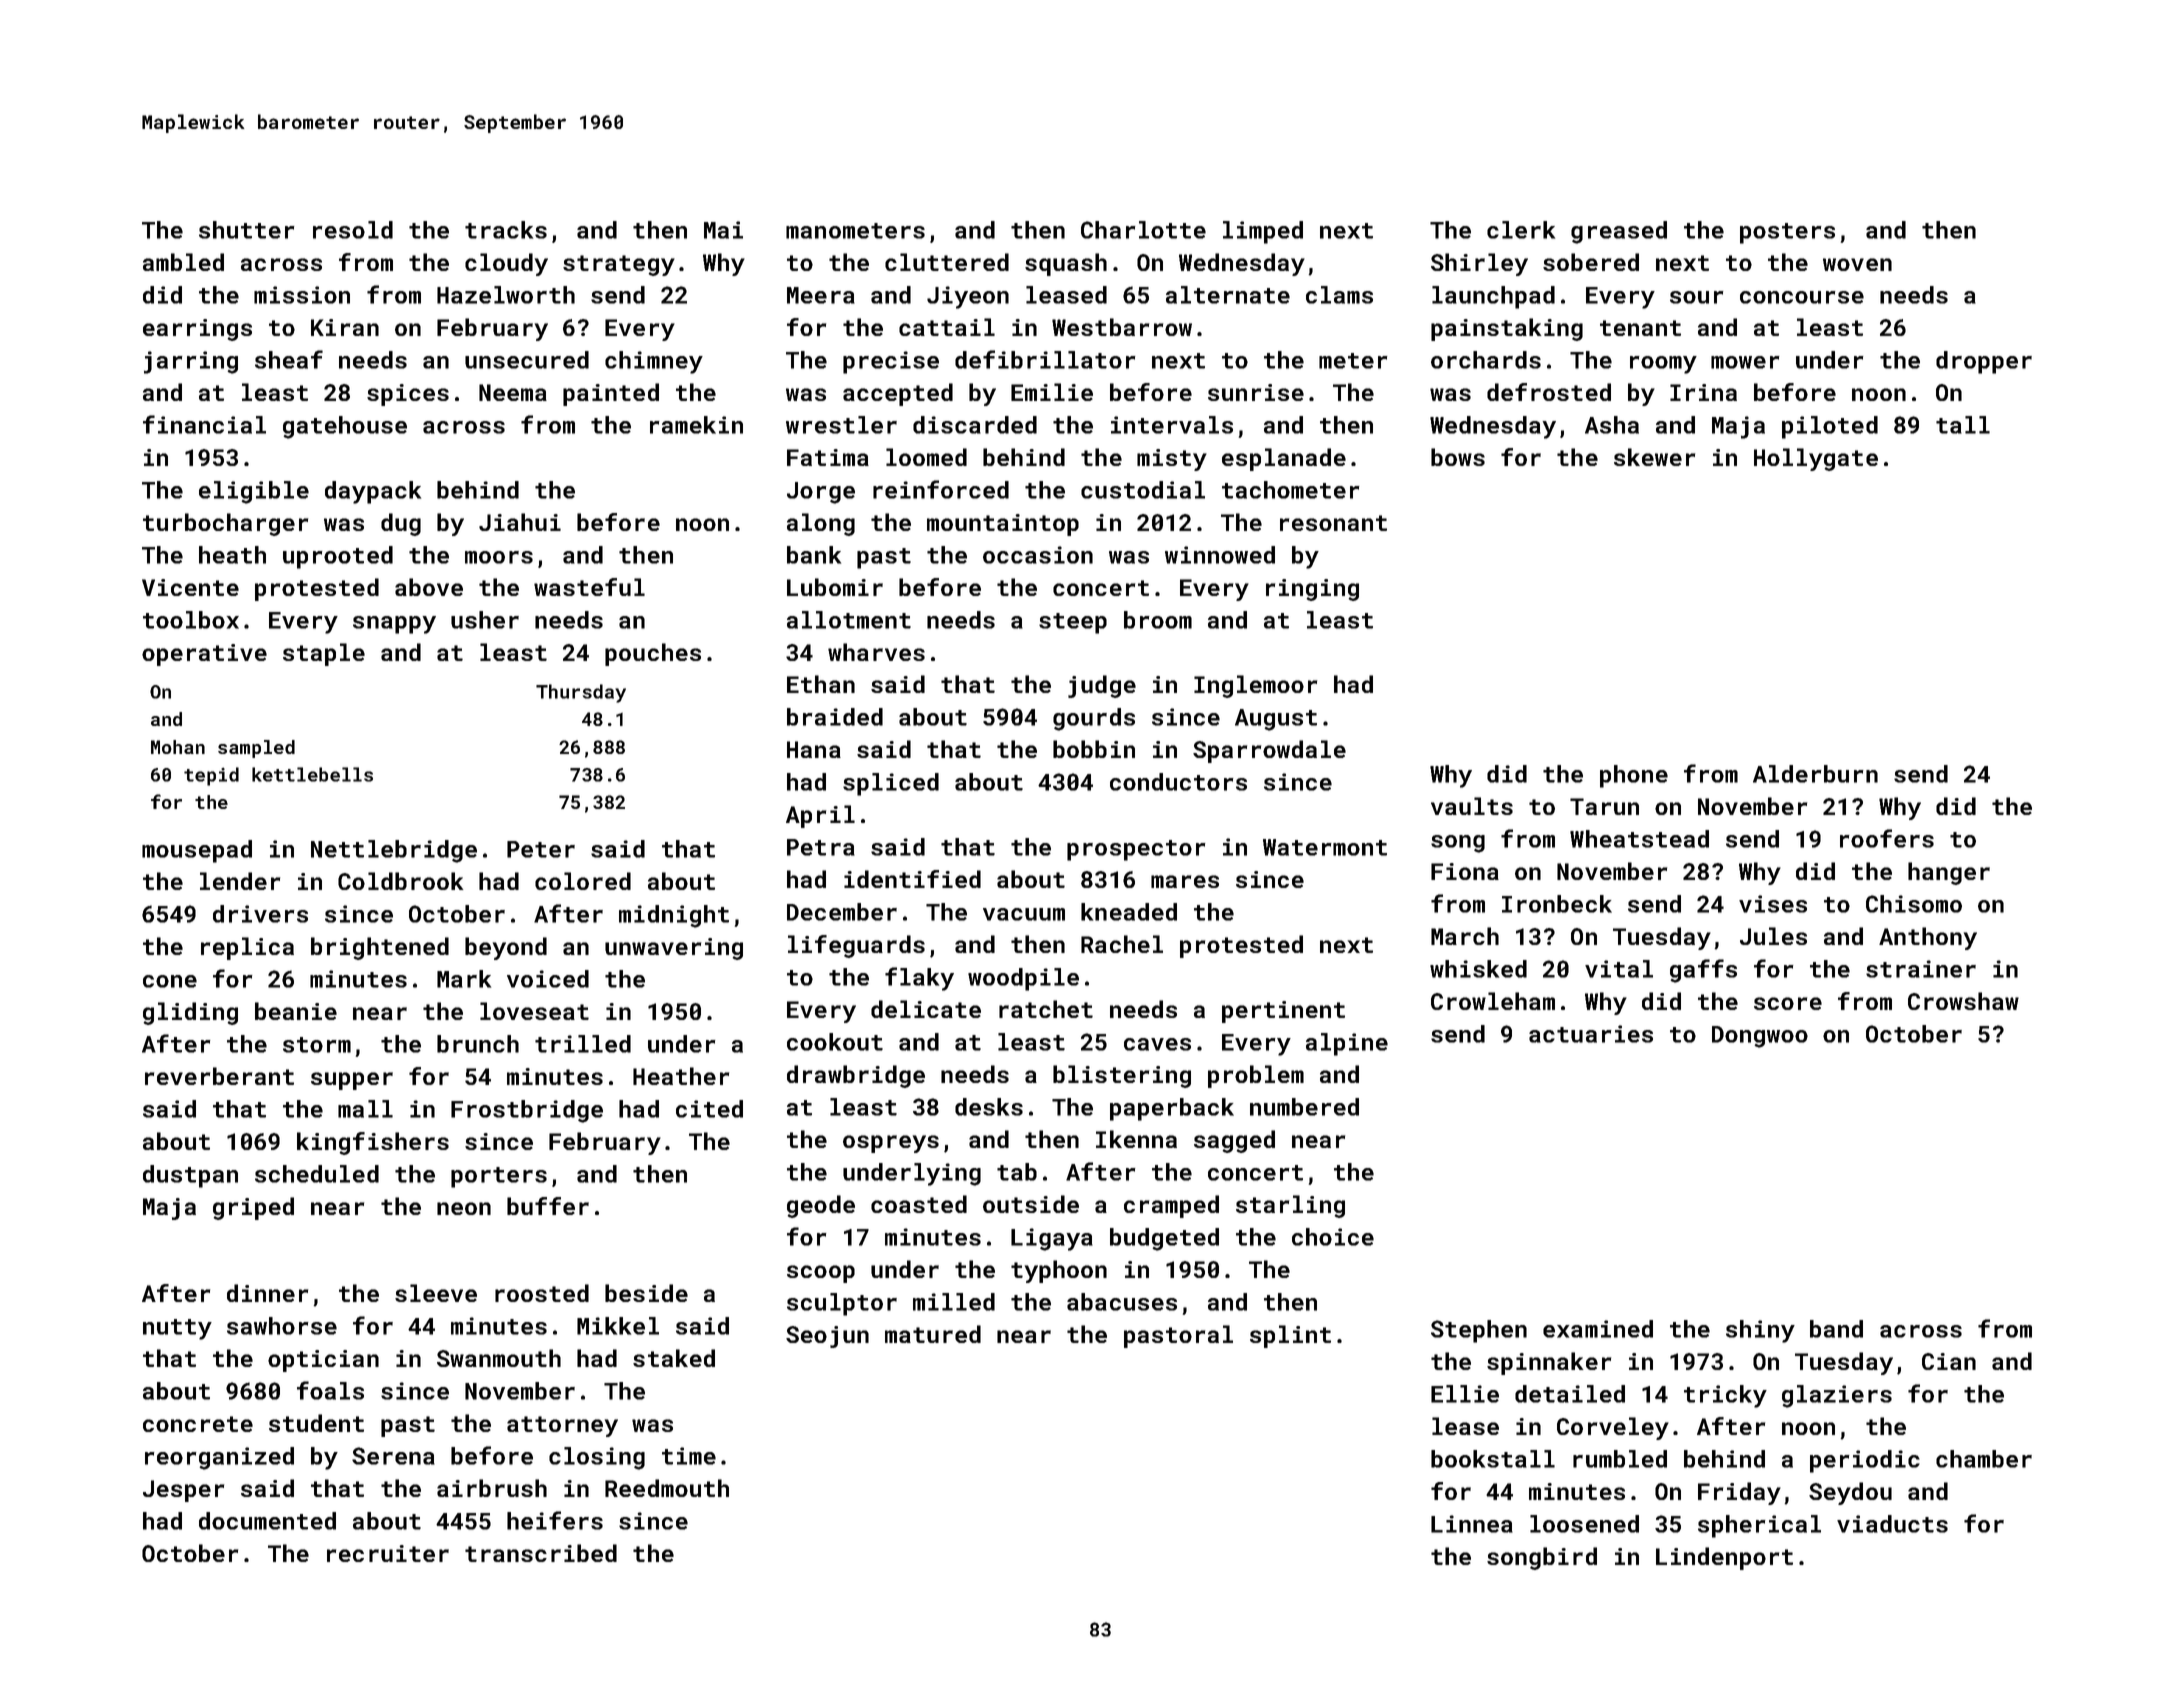 The height and width of the image is (1683, 2178). What do you see at coordinates (247, 230) in the image?
I see `shutter` at bounding box center [247, 230].
